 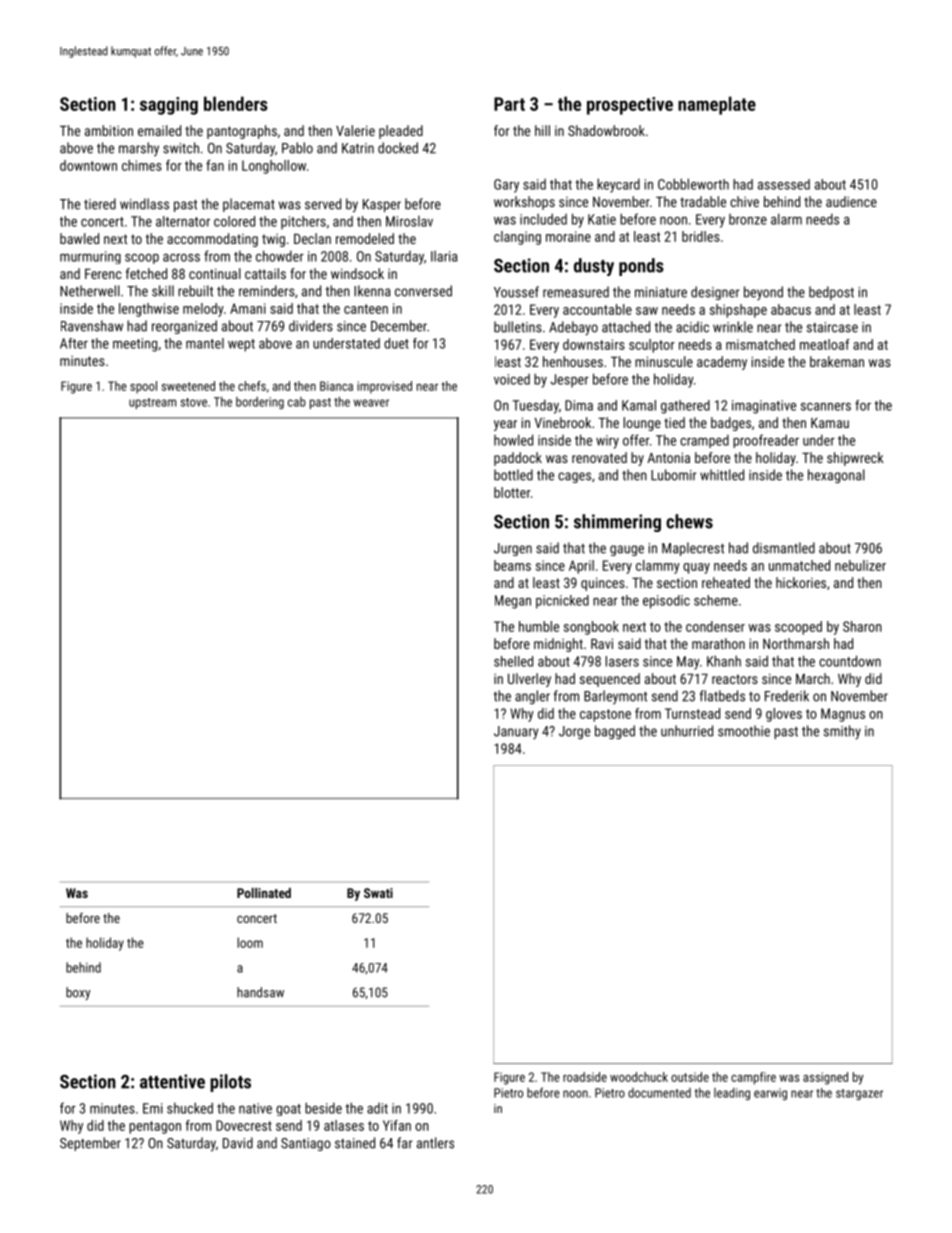 What do you see at coordinates (264, 893) in the screenshot?
I see `Pollinated` at bounding box center [264, 893].
